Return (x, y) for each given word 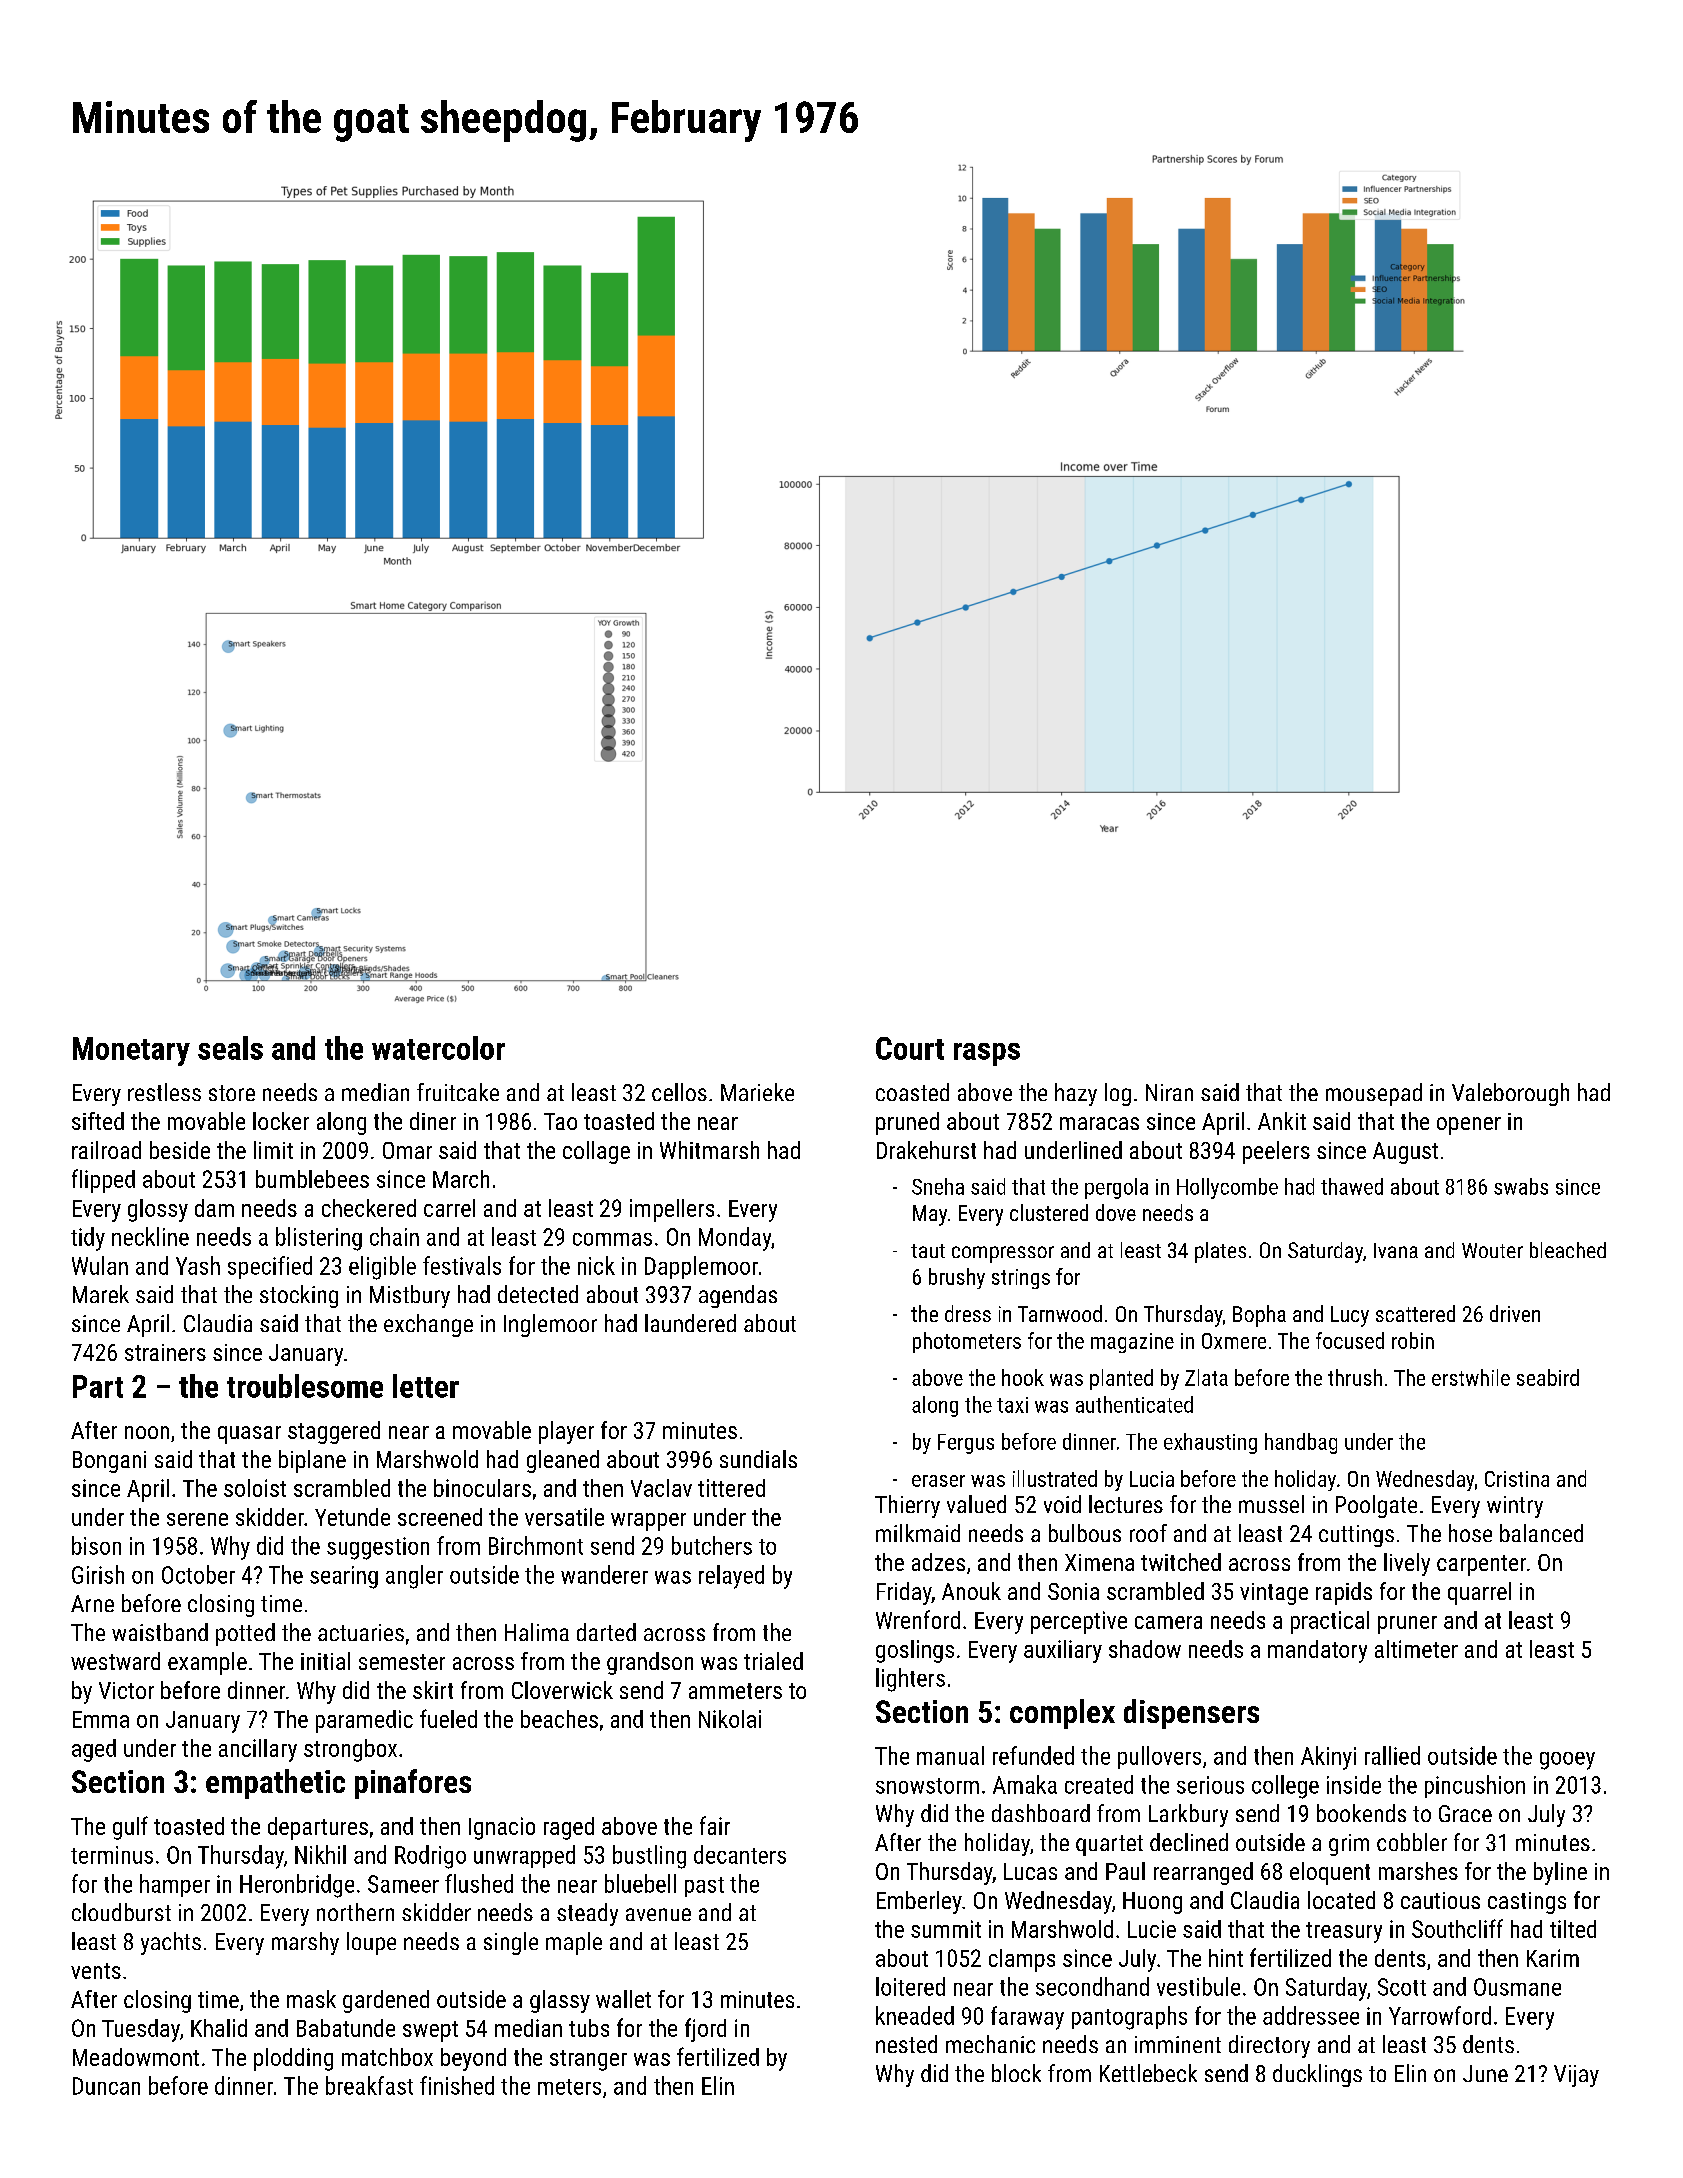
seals (230, 1048)
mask (311, 1999)
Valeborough (1510, 1094)
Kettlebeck (1148, 2073)
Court (910, 1048)
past (704, 1887)
